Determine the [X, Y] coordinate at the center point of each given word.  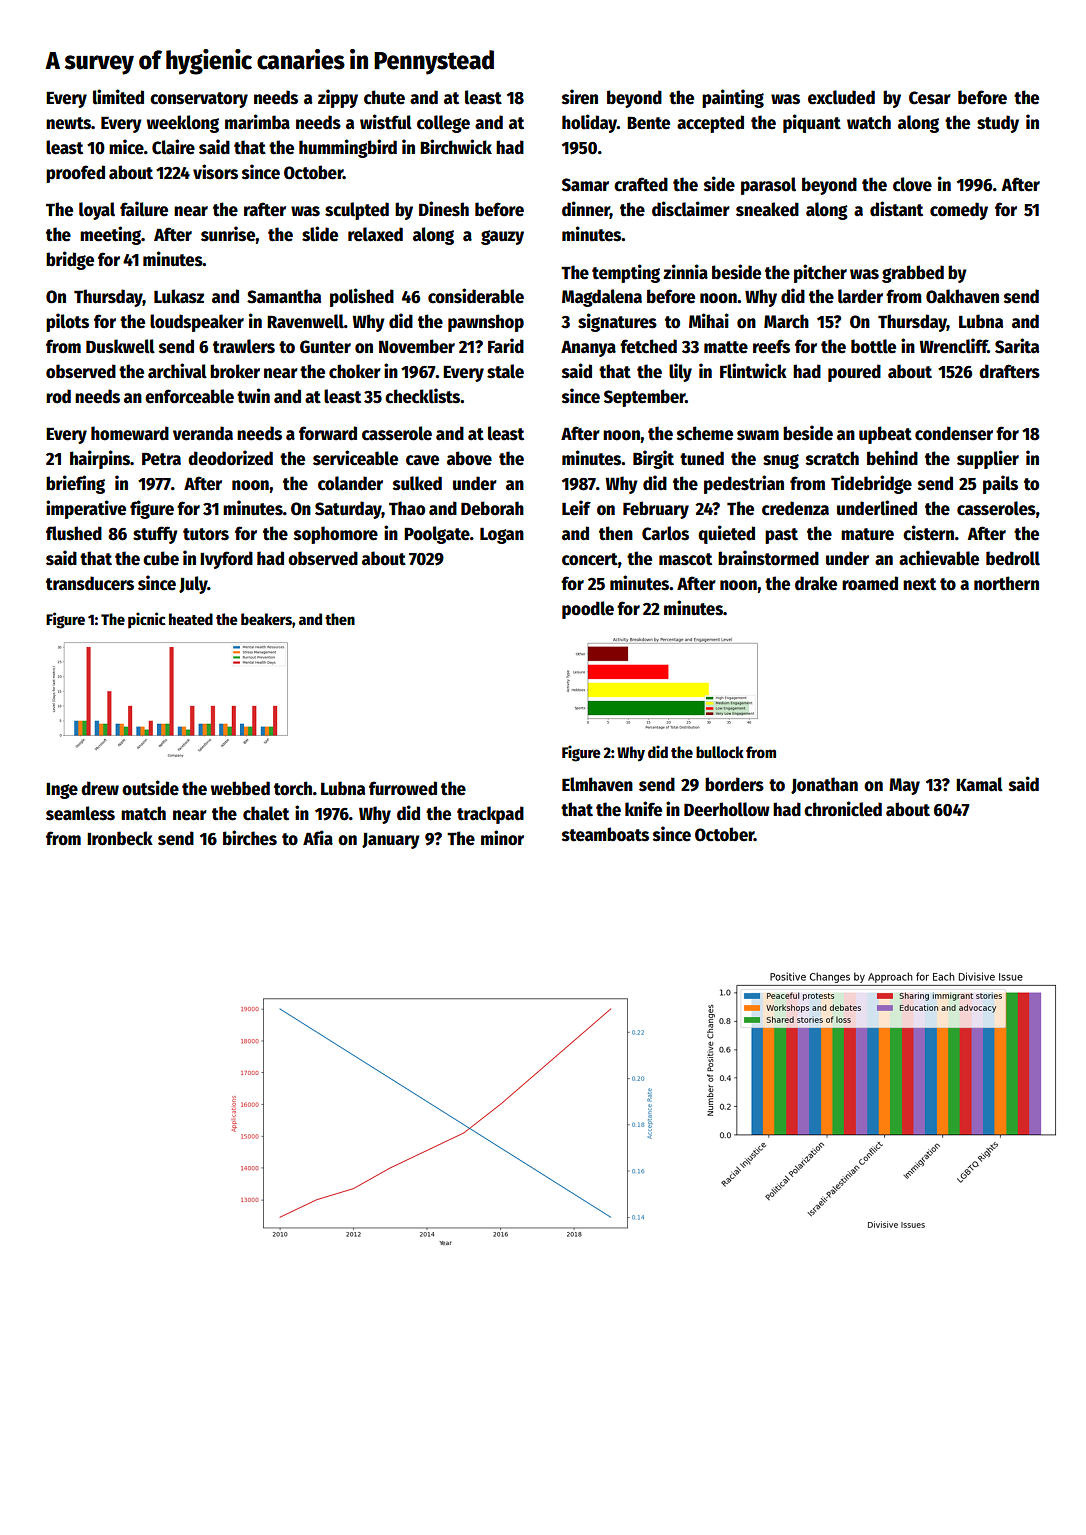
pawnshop [486, 323]
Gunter [325, 347]
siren [580, 97]
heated [191, 619]
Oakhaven [962, 296]
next [919, 584]
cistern [928, 533]
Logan [502, 535]
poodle [588, 610]
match [143, 813]
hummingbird [348, 148]
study [998, 124]
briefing [75, 484]
